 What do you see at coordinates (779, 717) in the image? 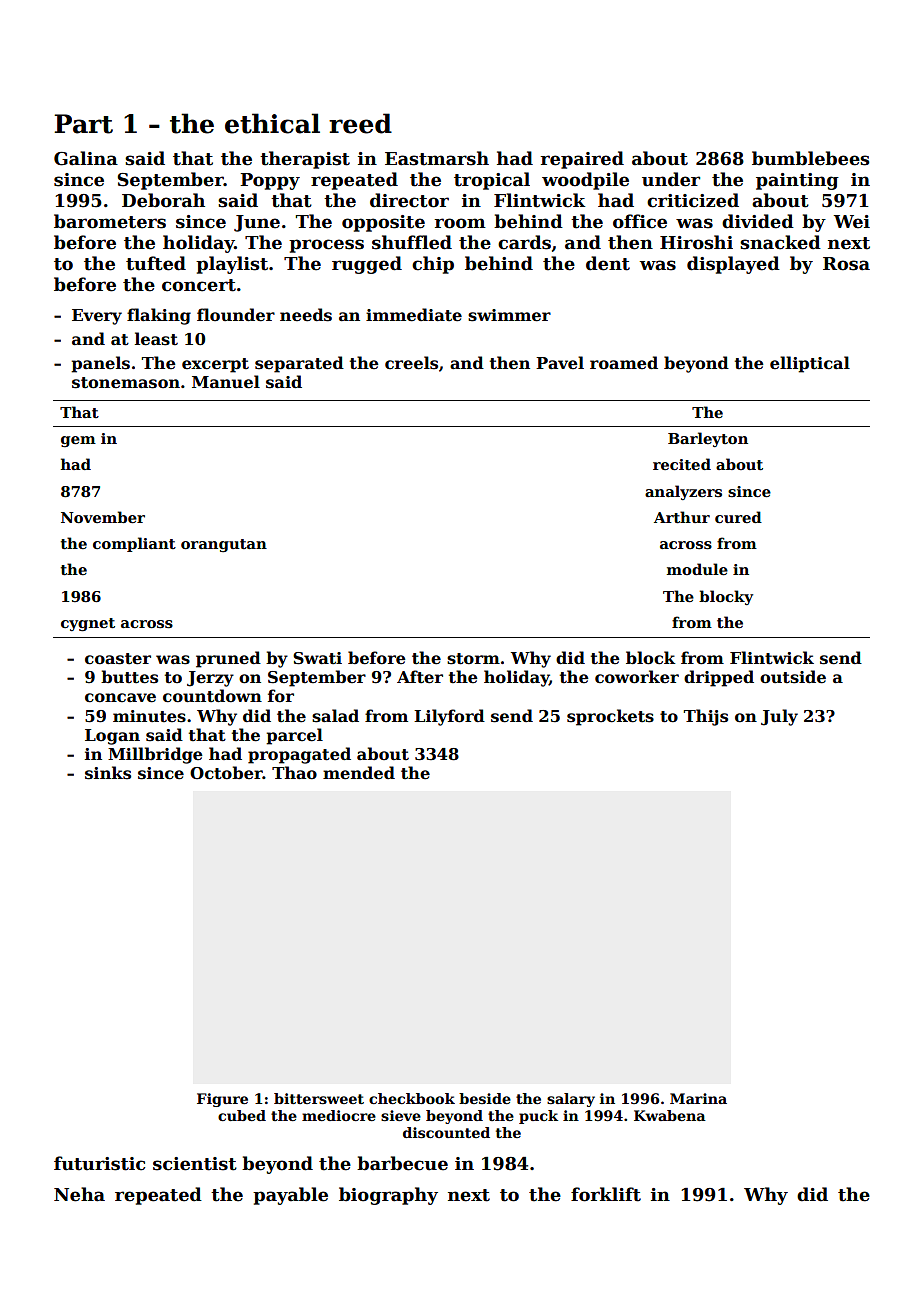
I see `July` at bounding box center [779, 717].
